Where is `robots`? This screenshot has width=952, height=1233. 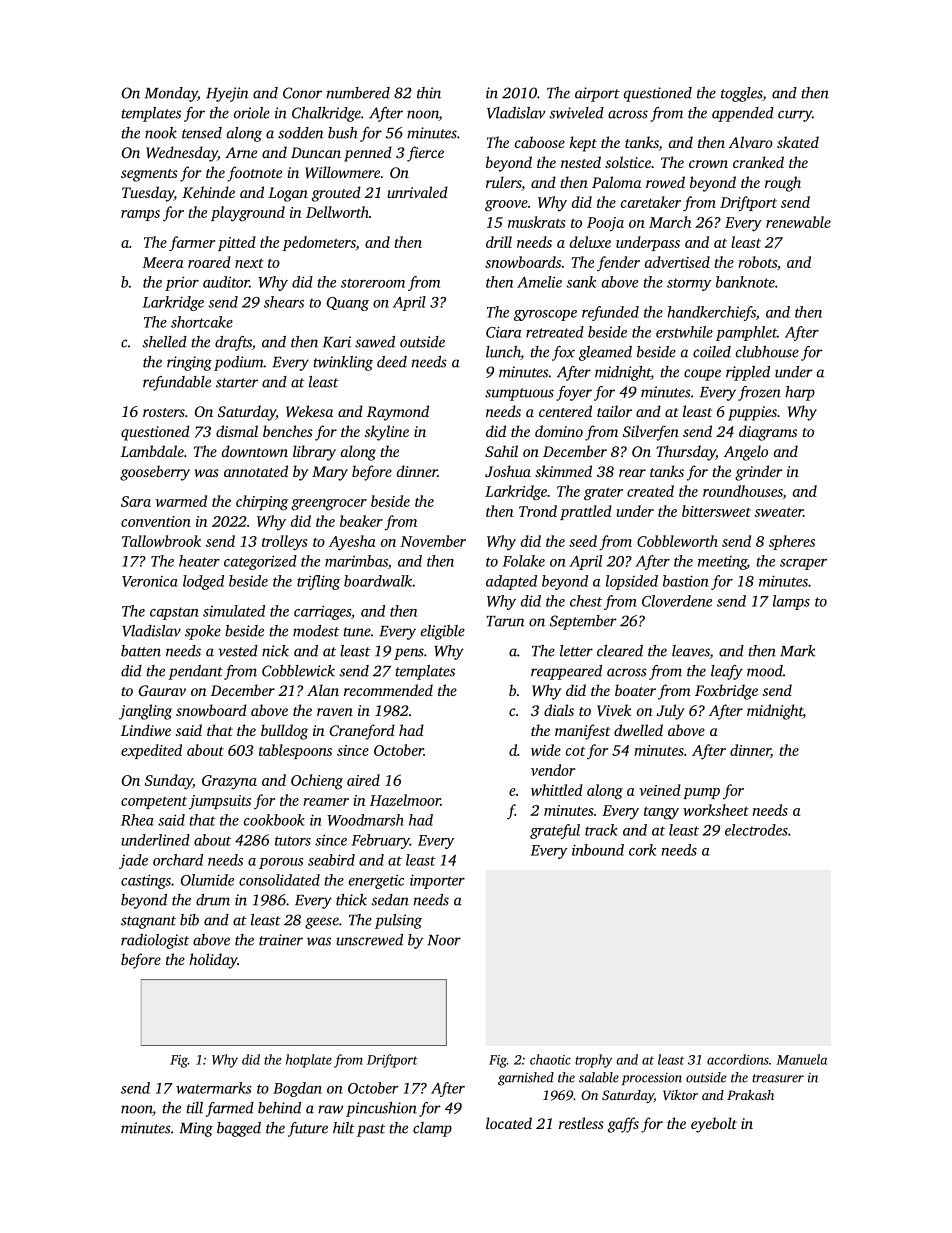 robots is located at coordinates (757, 262).
